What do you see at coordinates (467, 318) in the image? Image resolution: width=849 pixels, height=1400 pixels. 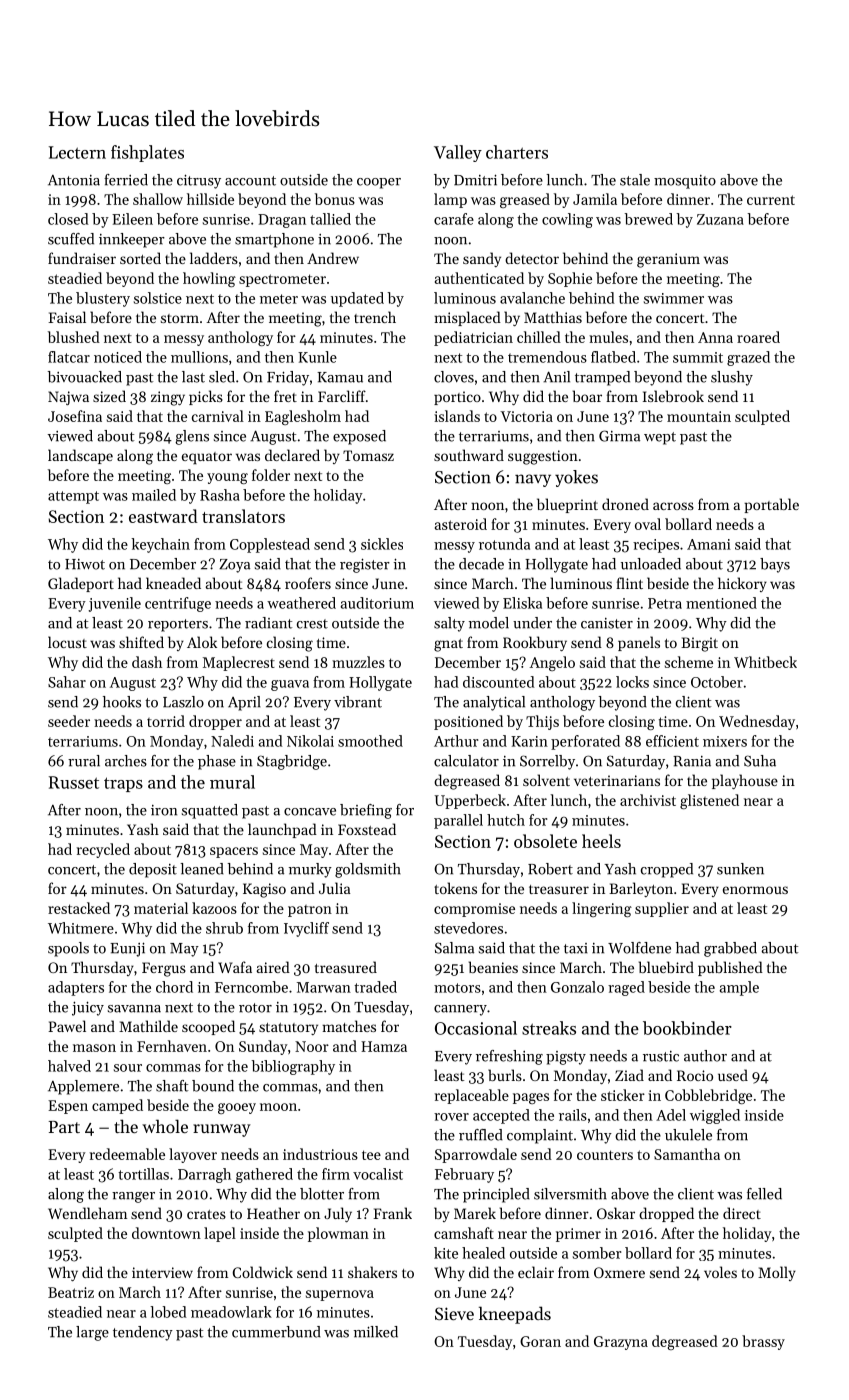 I see `misplaced` at bounding box center [467, 318].
